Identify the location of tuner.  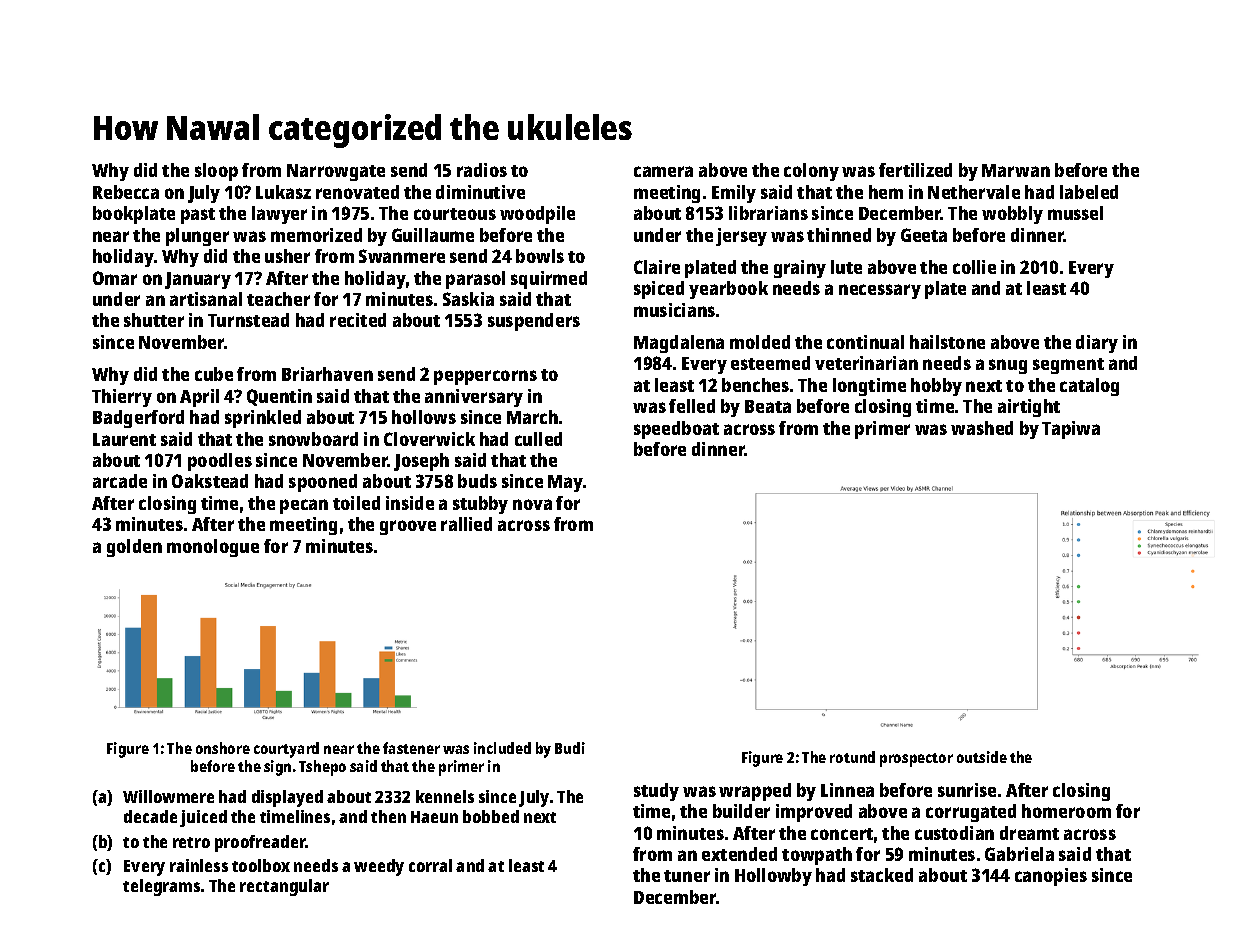
(687, 876).
